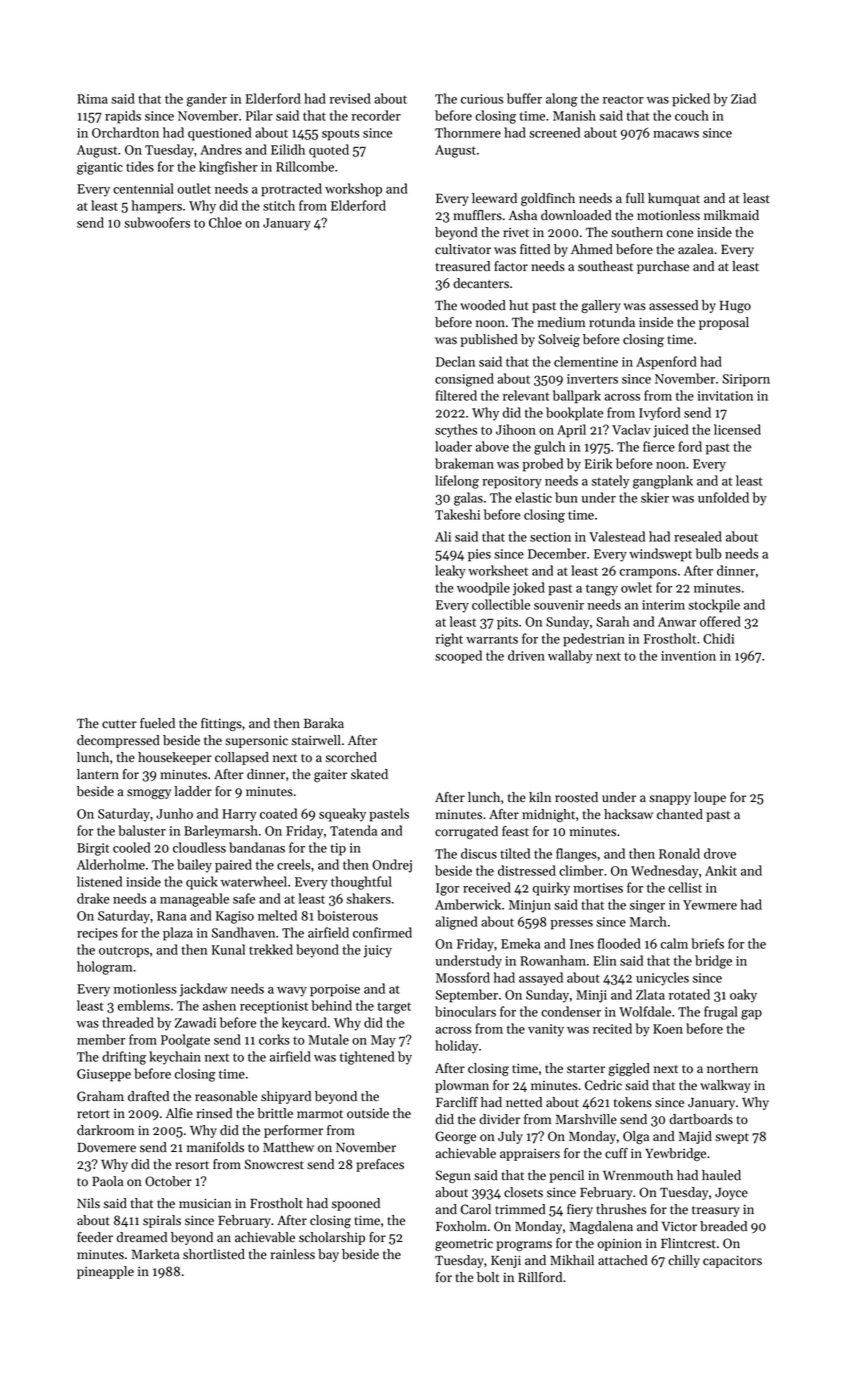 This image has width=849, height=1400. I want to click on feast, so click(515, 831).
